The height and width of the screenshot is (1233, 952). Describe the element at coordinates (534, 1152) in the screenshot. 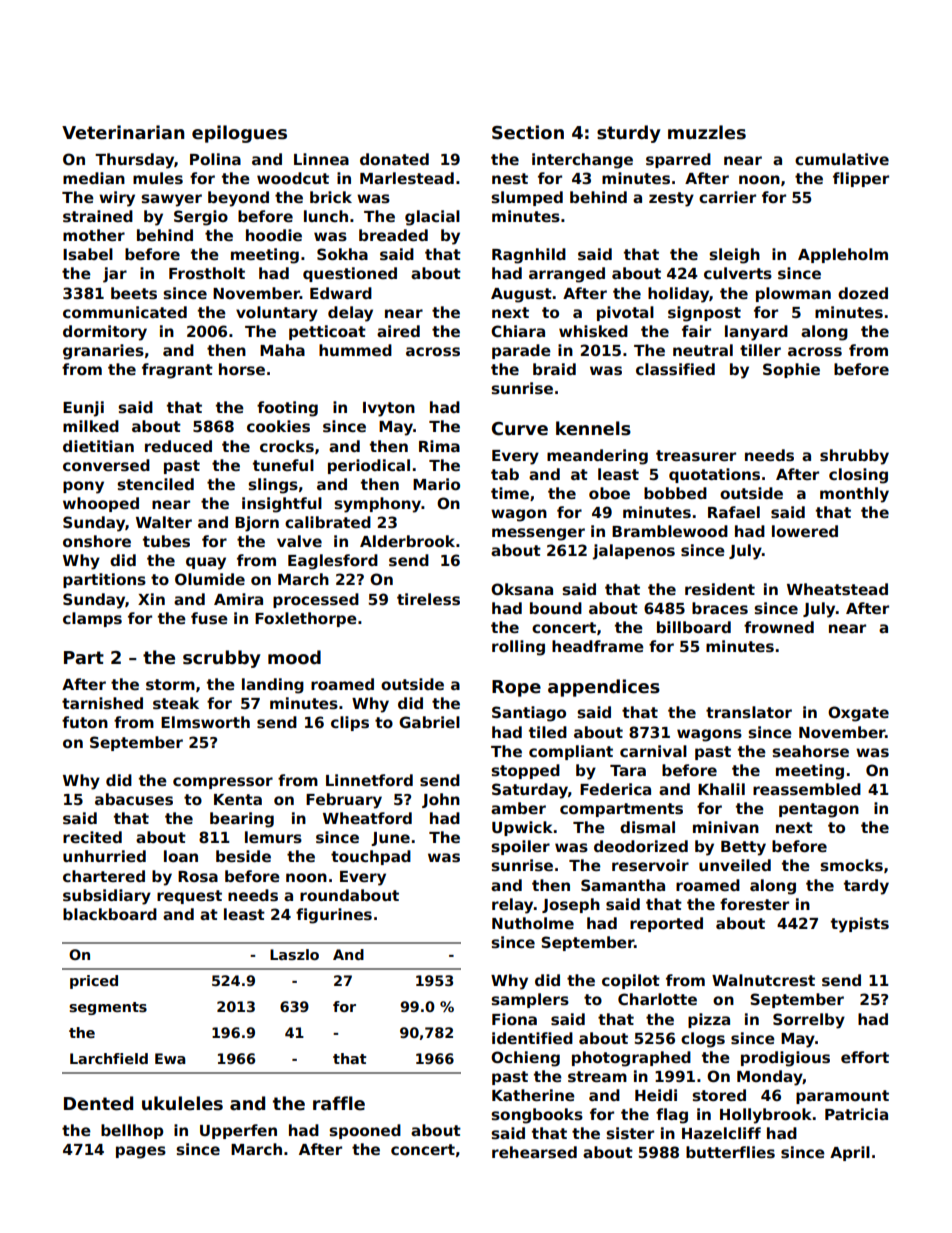

I see `rehearsed` at that location.
